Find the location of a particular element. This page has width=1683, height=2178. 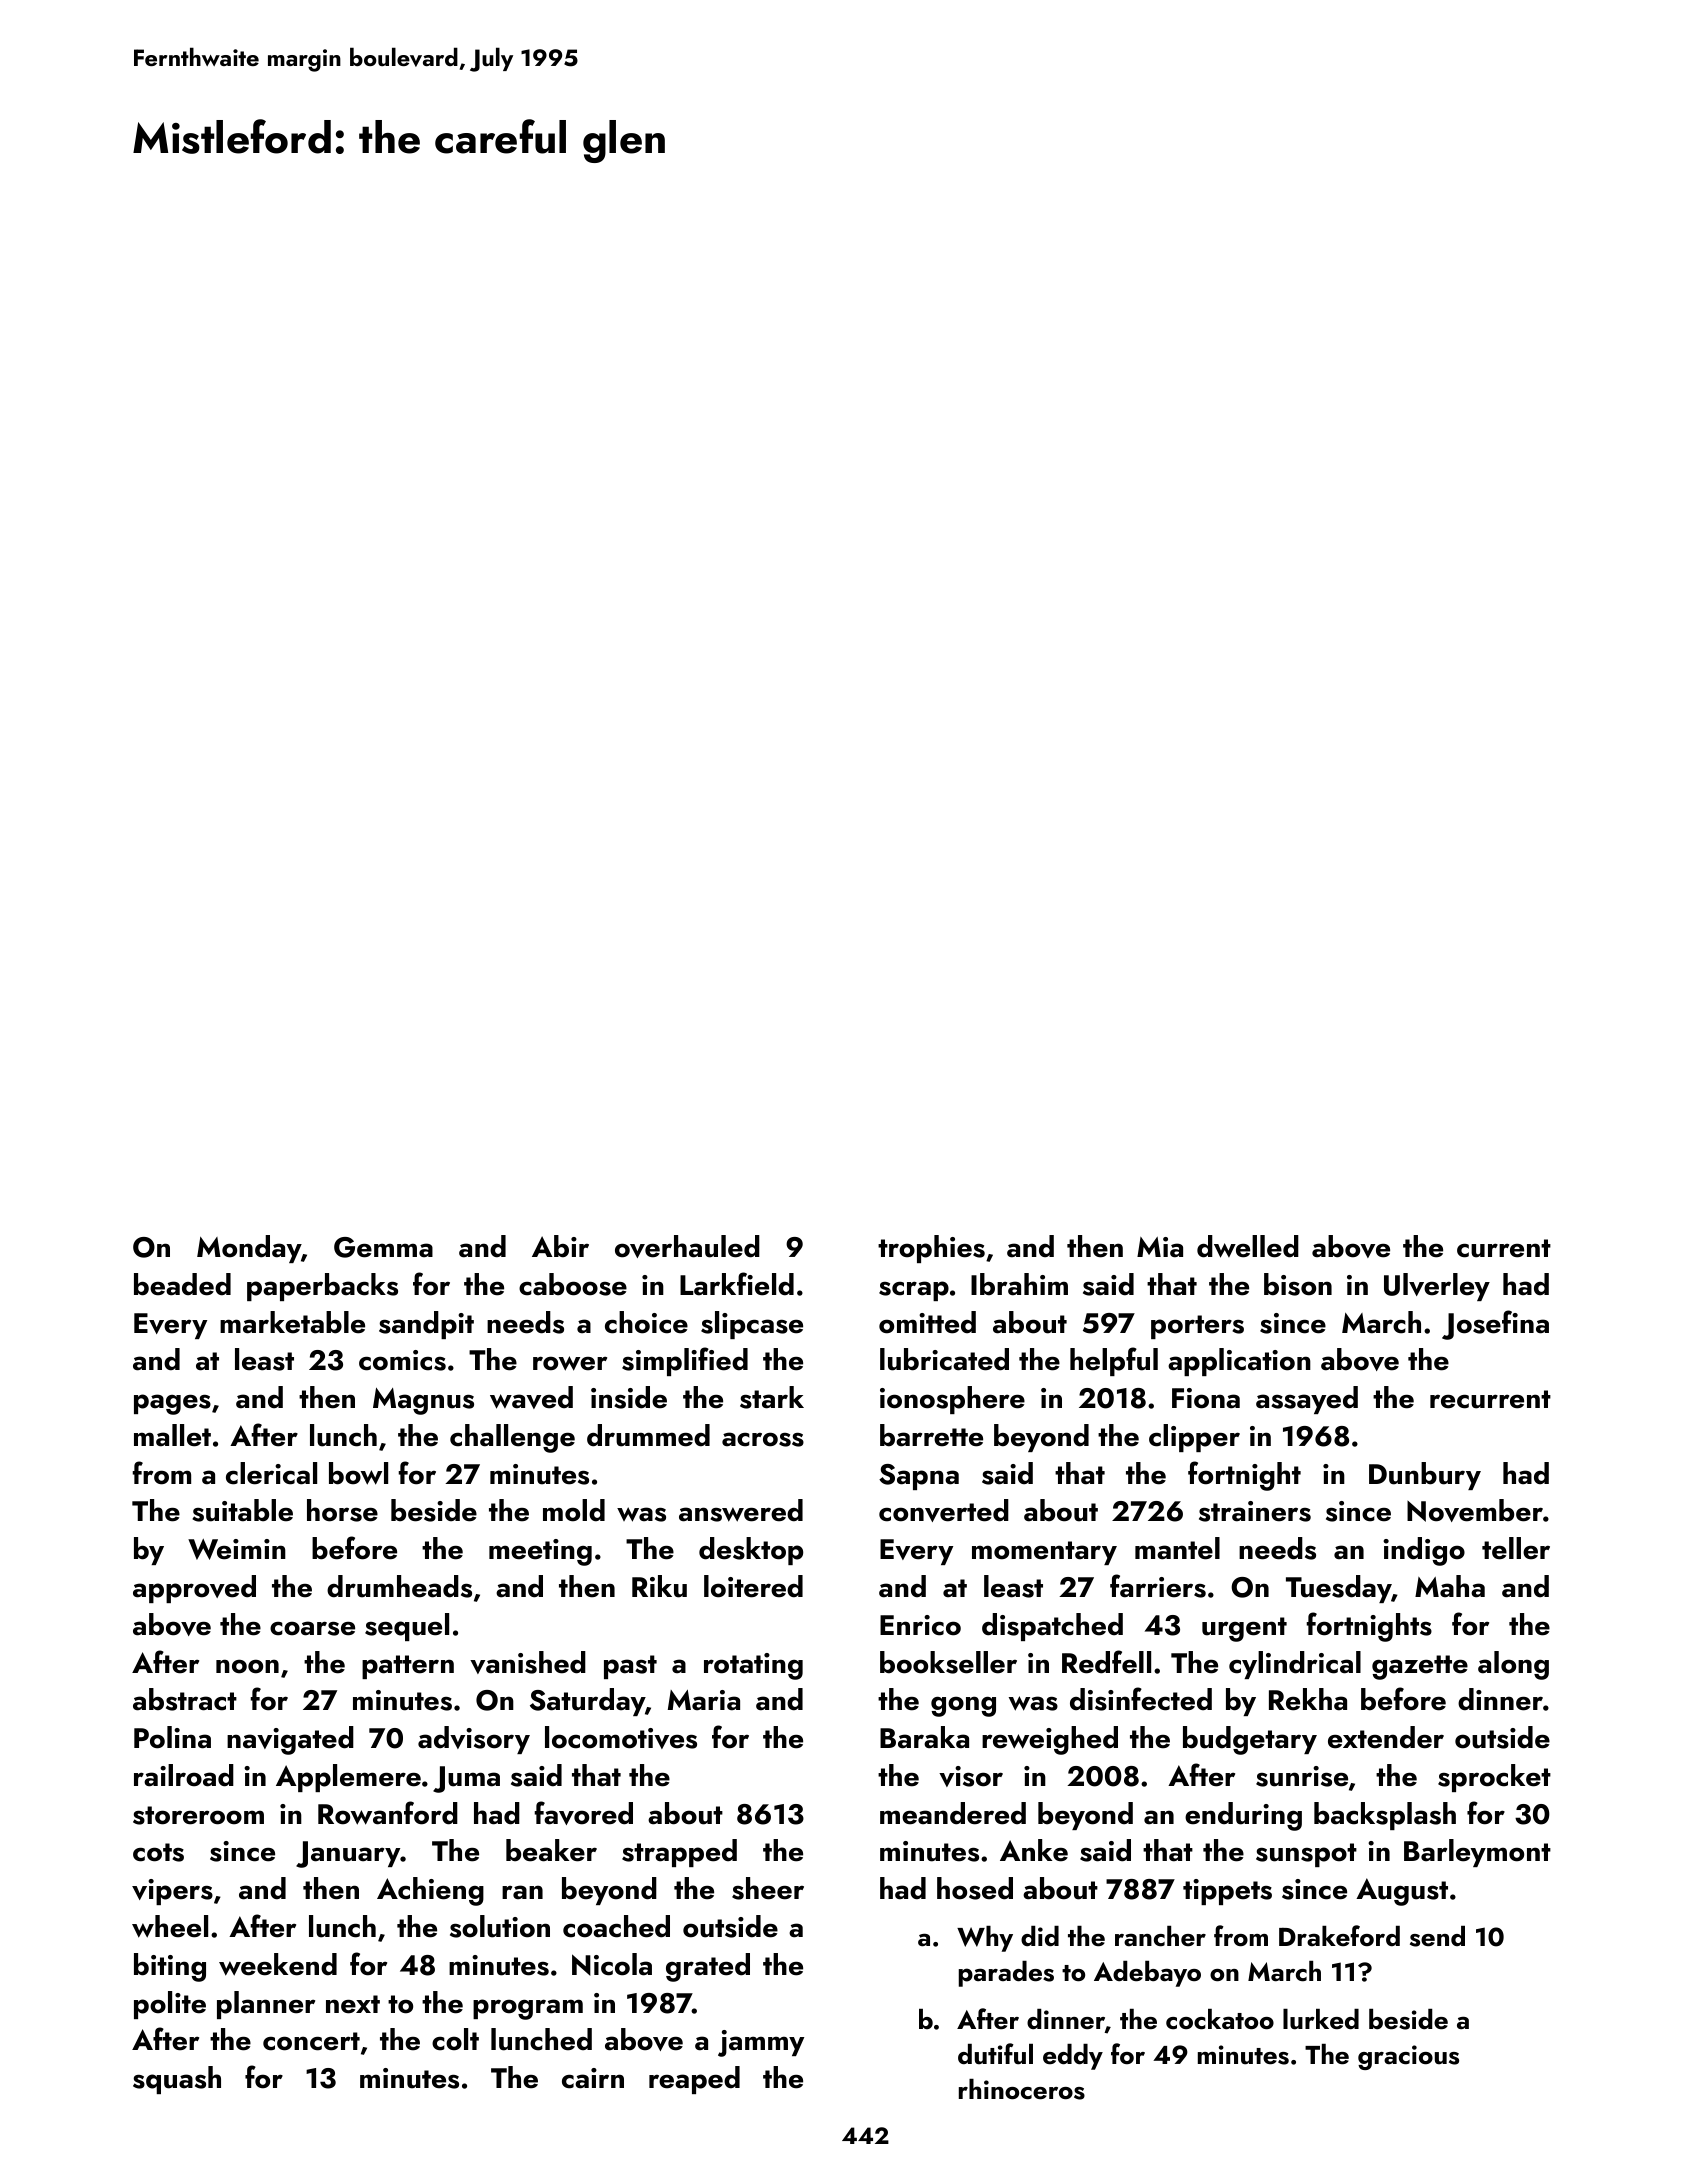

gazette is located at coordinates (1420, 1667).
